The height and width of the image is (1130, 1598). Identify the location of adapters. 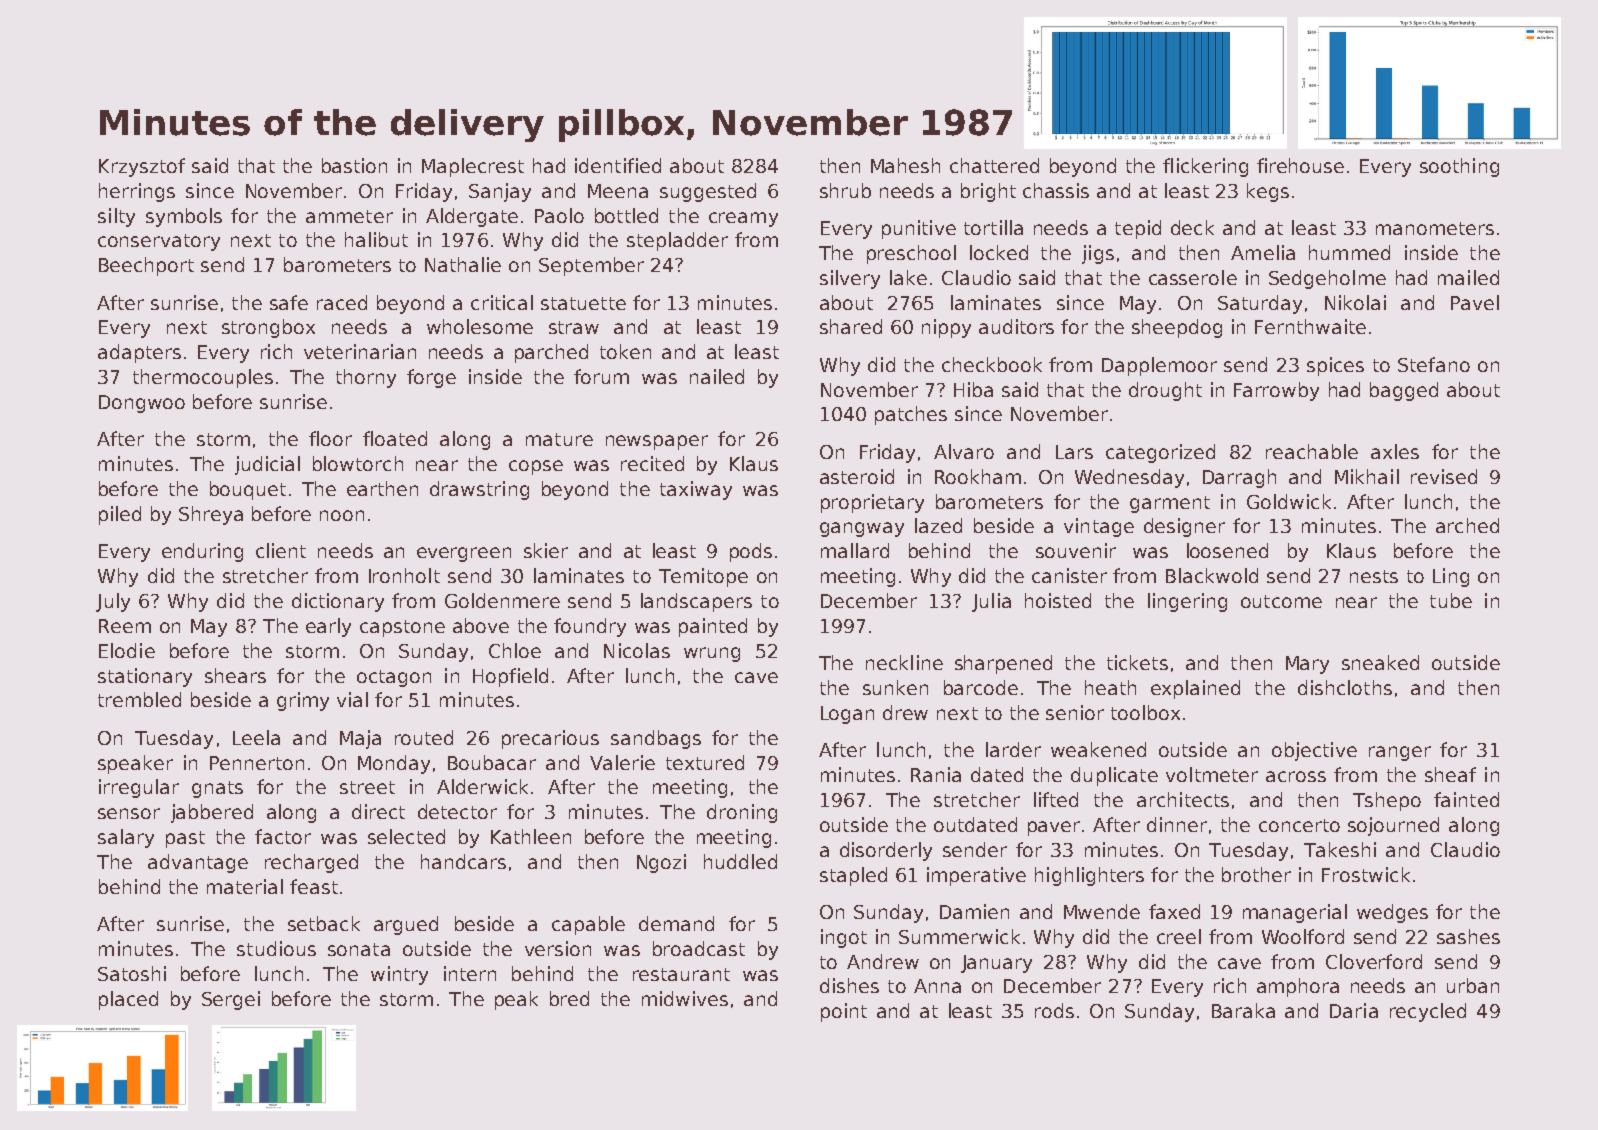
(139, 353).
